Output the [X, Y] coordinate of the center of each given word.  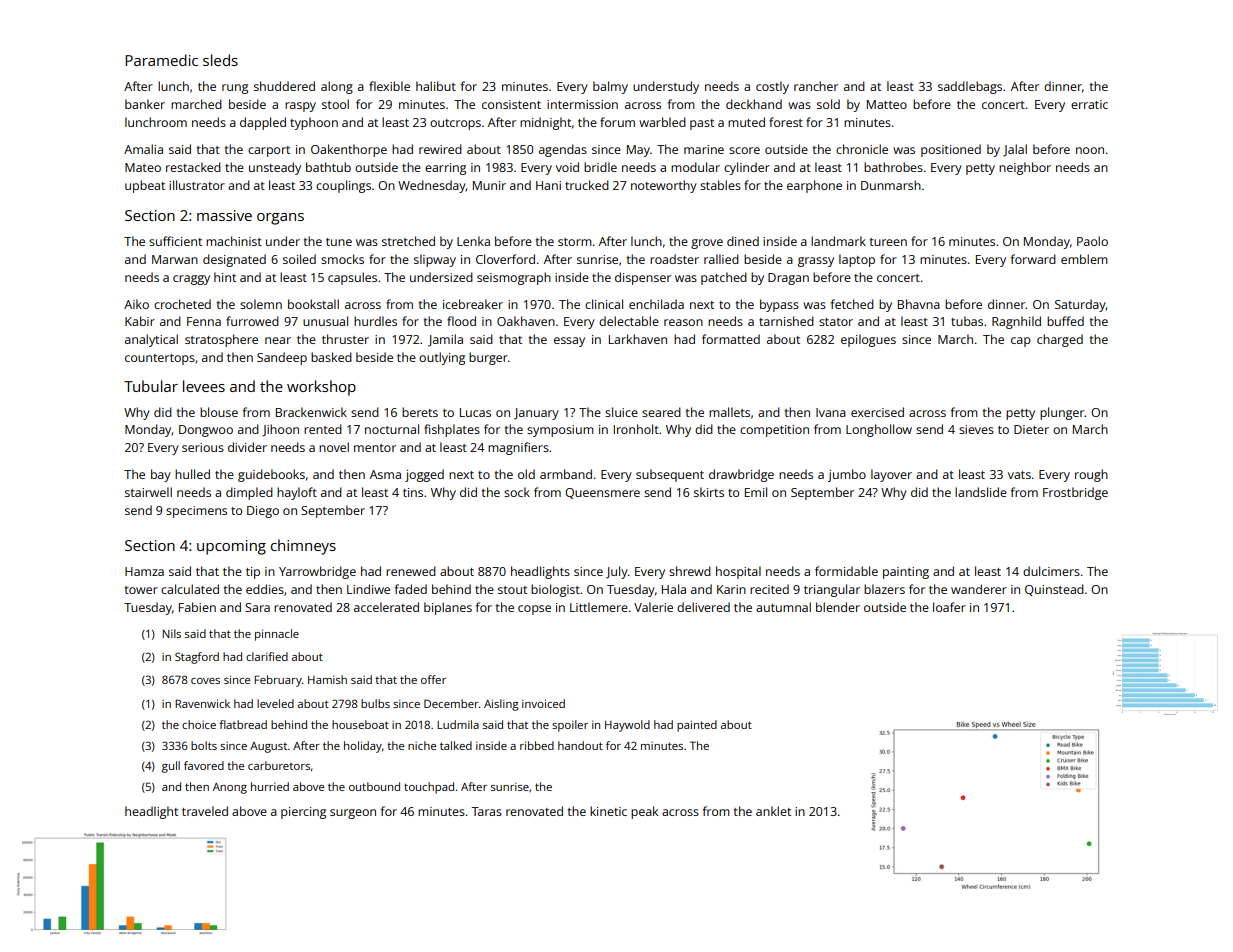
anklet [773, 811]
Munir [489, 185]
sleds [220, 60]
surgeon [353, 814]
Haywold [627, 726]
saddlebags [970, 87]
